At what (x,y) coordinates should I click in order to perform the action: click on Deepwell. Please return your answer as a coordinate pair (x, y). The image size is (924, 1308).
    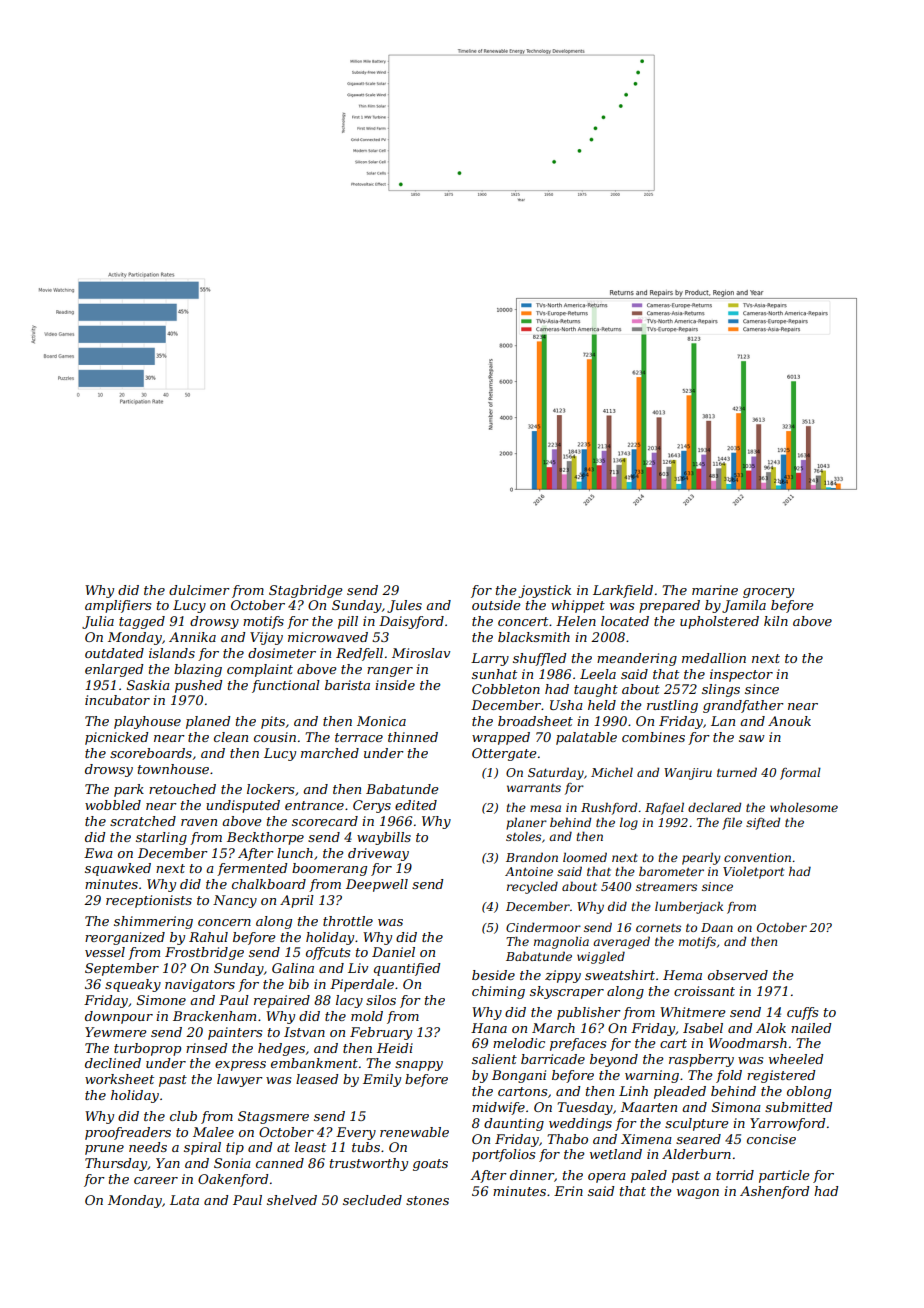
    Looking at the image, I should click on (377, 885).
